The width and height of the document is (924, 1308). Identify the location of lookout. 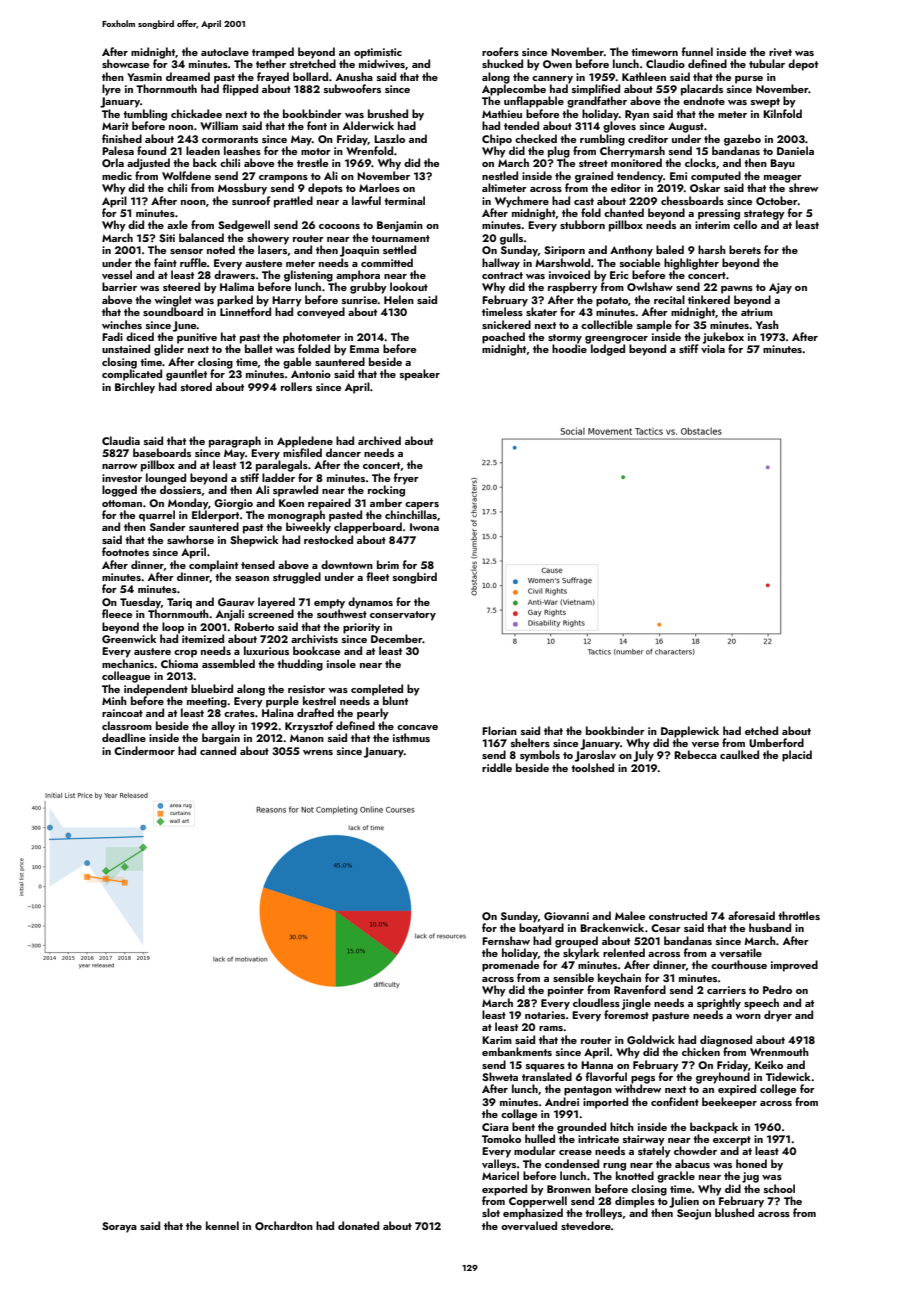
(409, 286).
